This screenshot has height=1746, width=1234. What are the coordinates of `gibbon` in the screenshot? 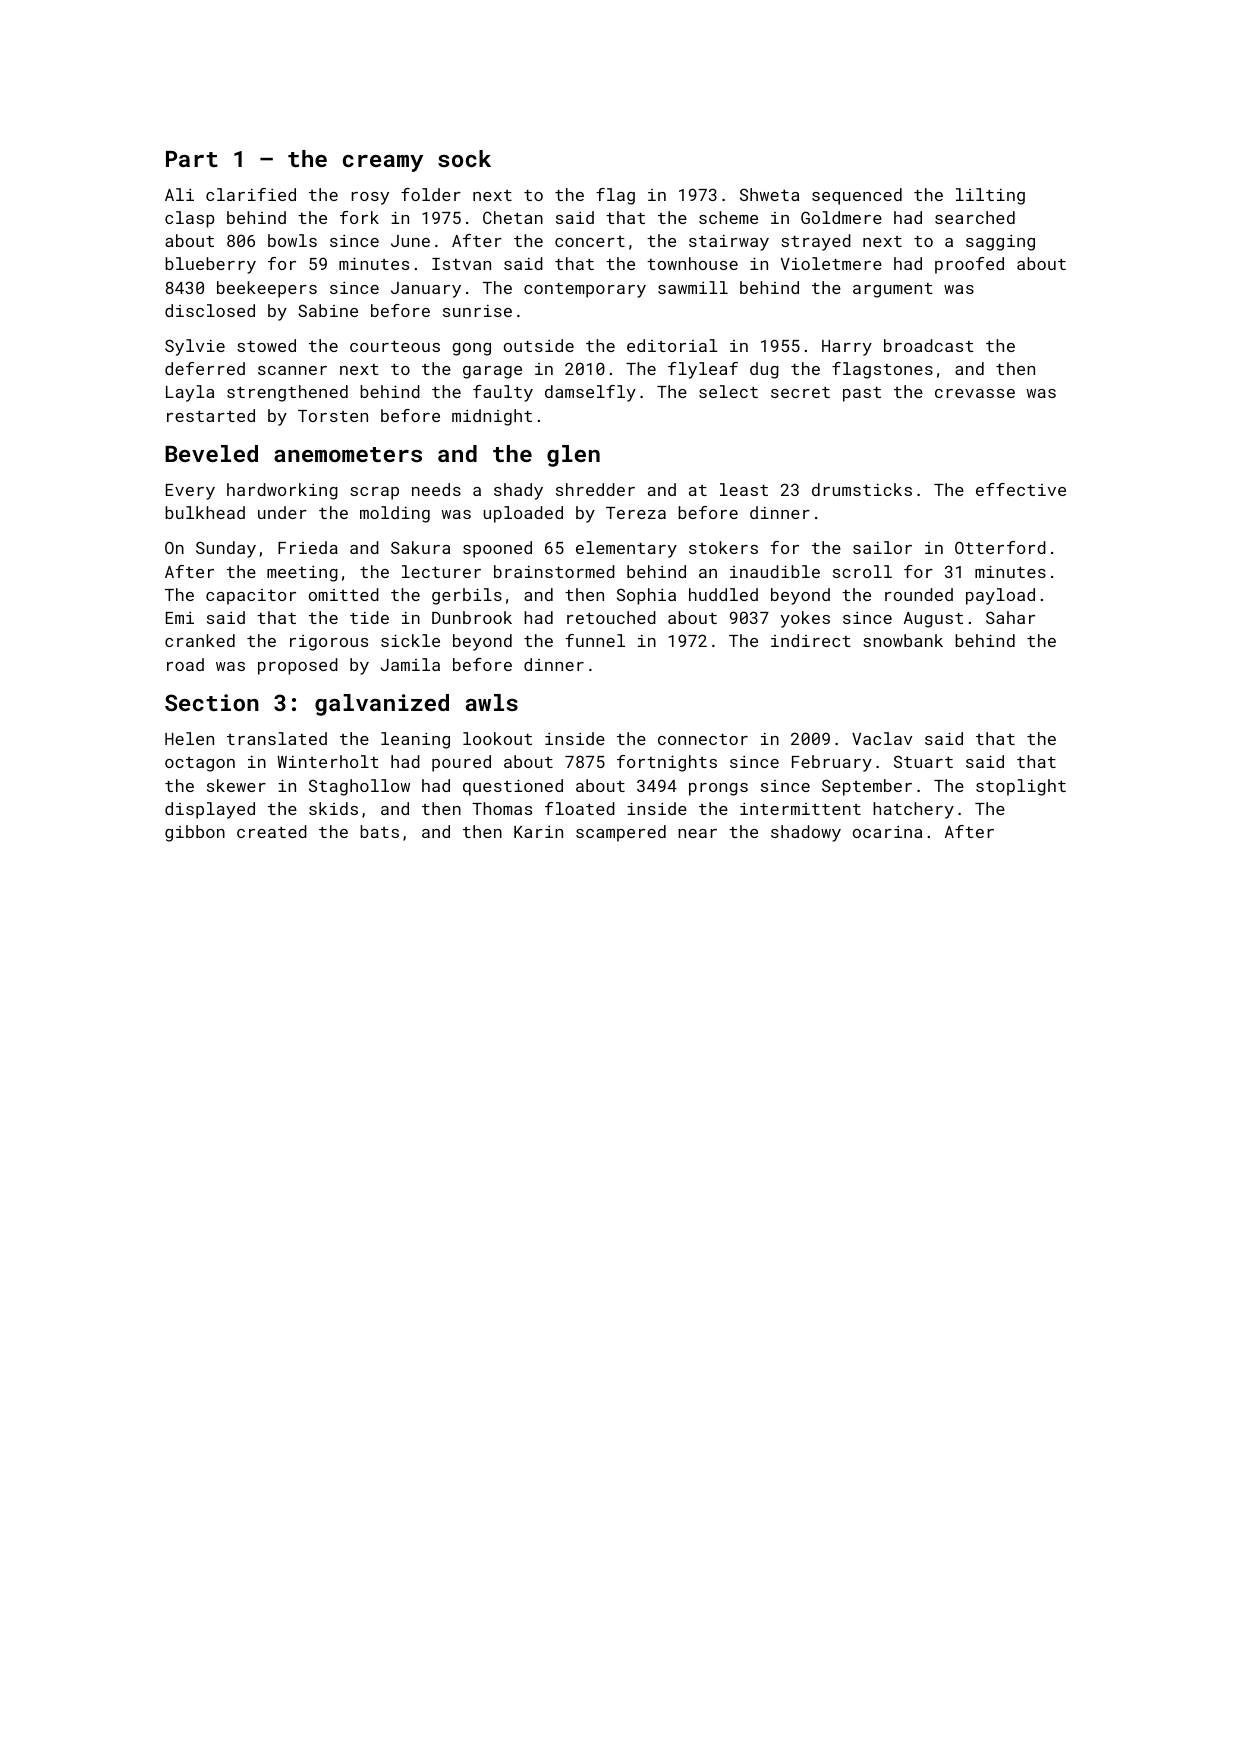 It's located at (195, 833).
